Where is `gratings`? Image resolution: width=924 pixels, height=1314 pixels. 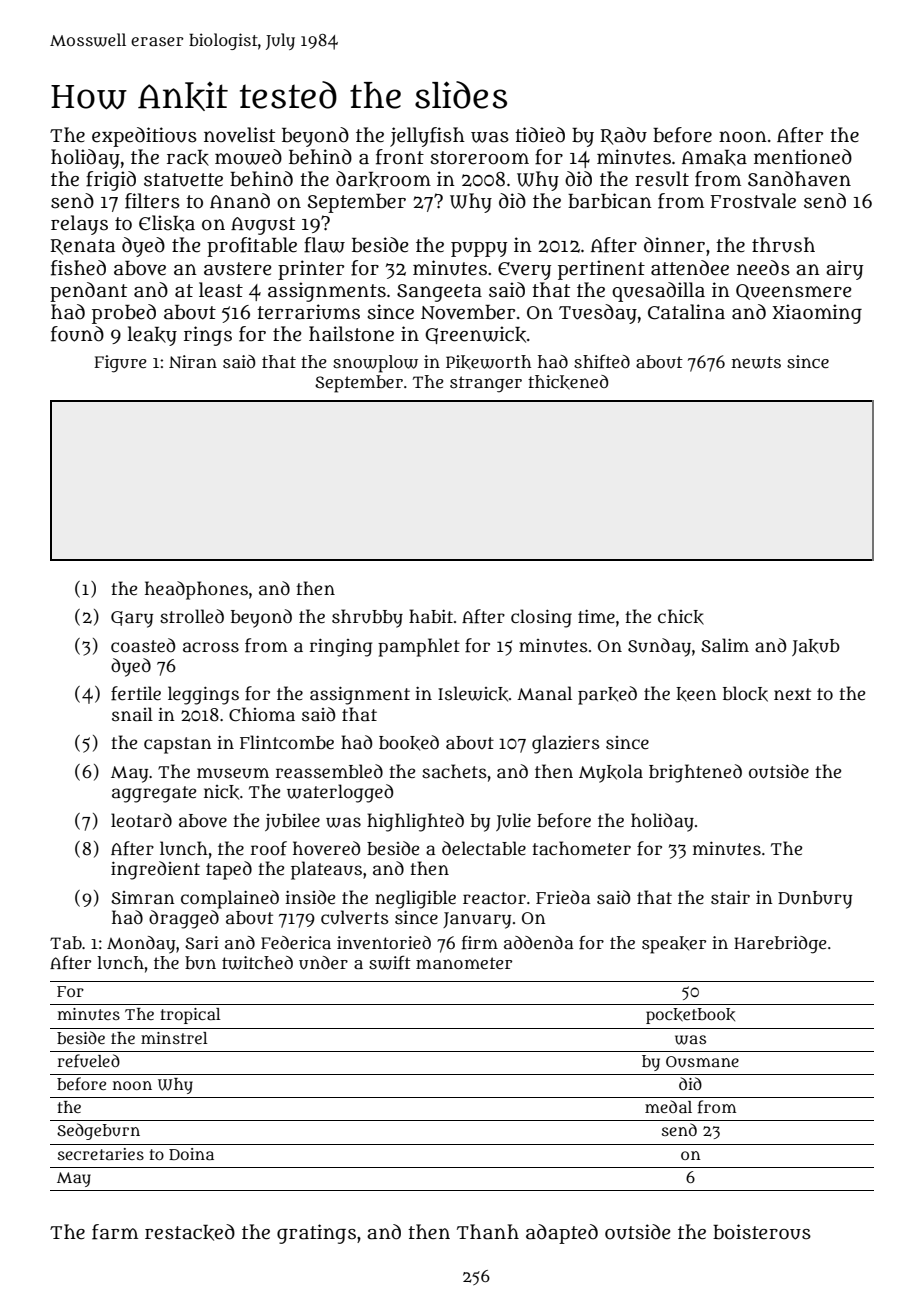 gratings is located at coordinates (316, 1234).
